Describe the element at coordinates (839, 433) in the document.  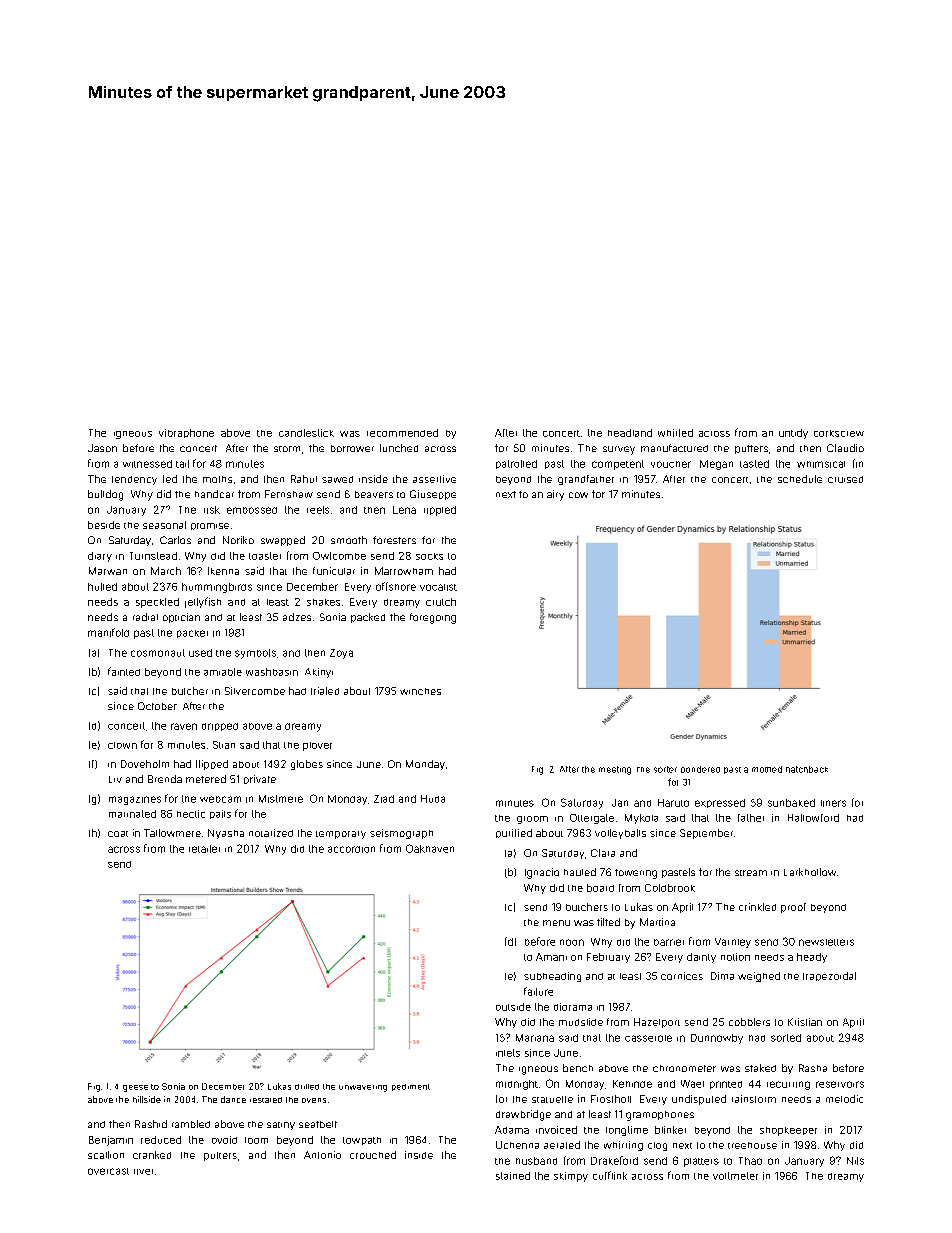
I see `corkscrew` at that location.
